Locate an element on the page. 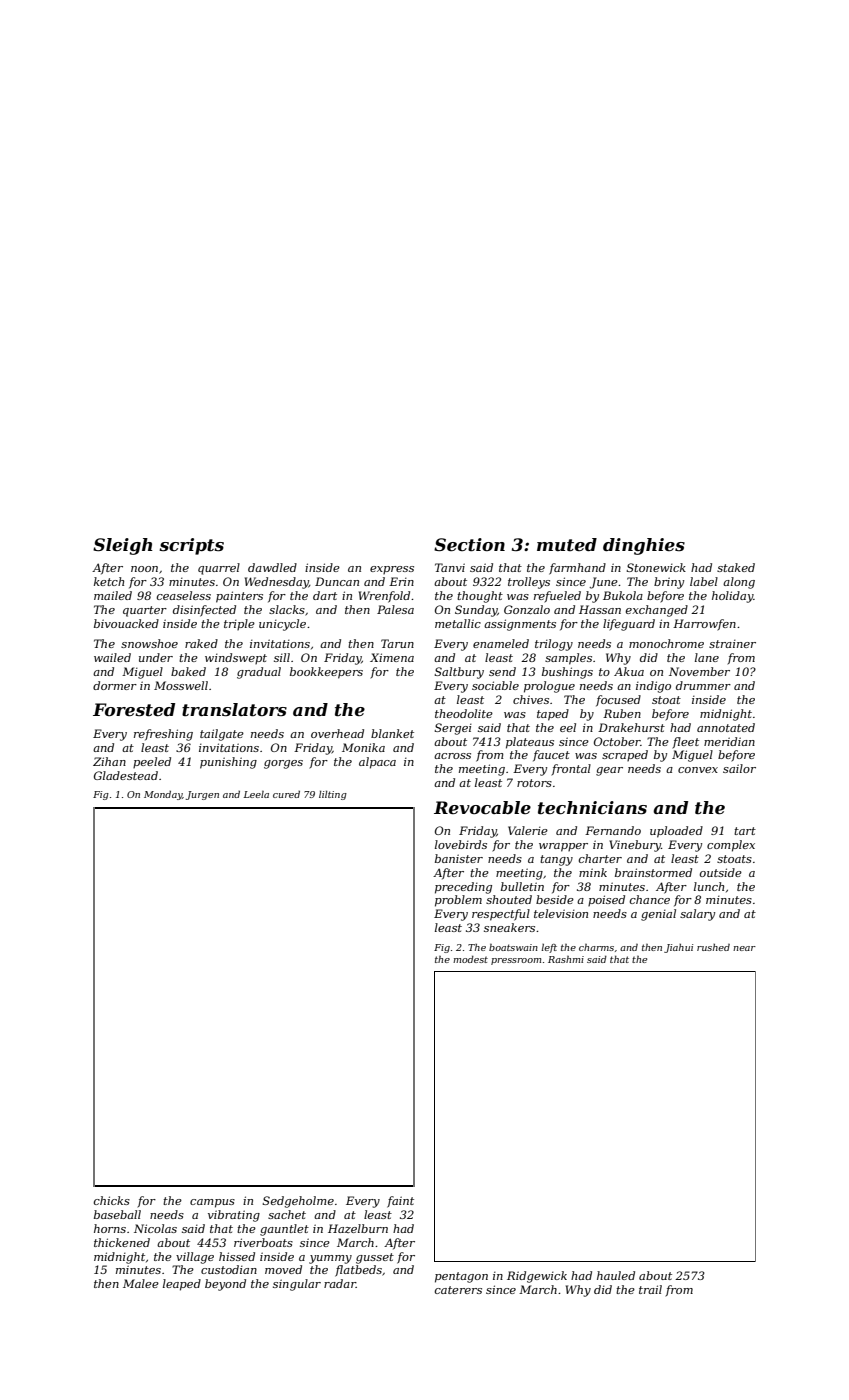  faint is located at coordinates (400, 1202).
